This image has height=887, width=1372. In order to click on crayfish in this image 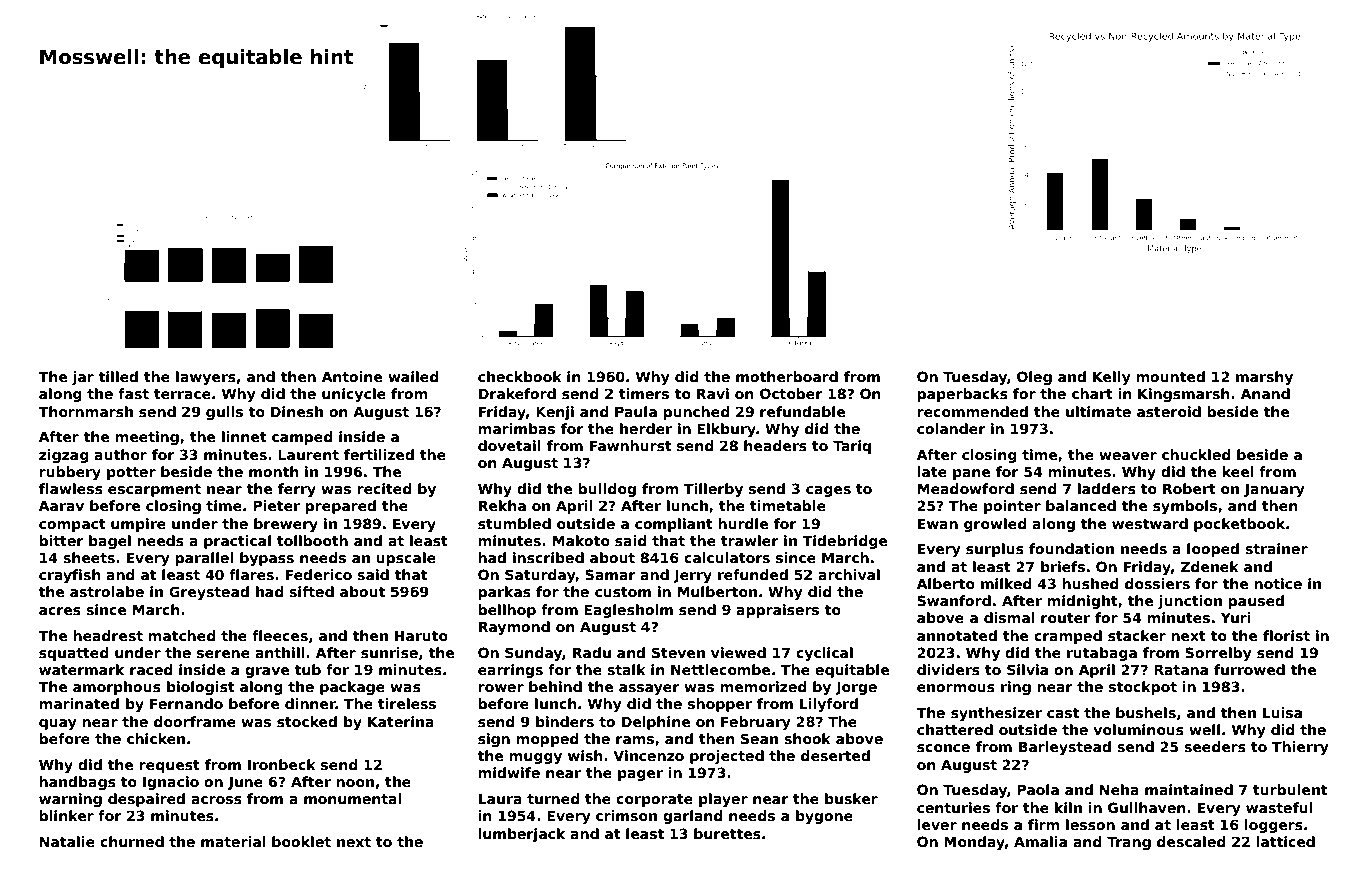, I will do `click(70, 576)`.
